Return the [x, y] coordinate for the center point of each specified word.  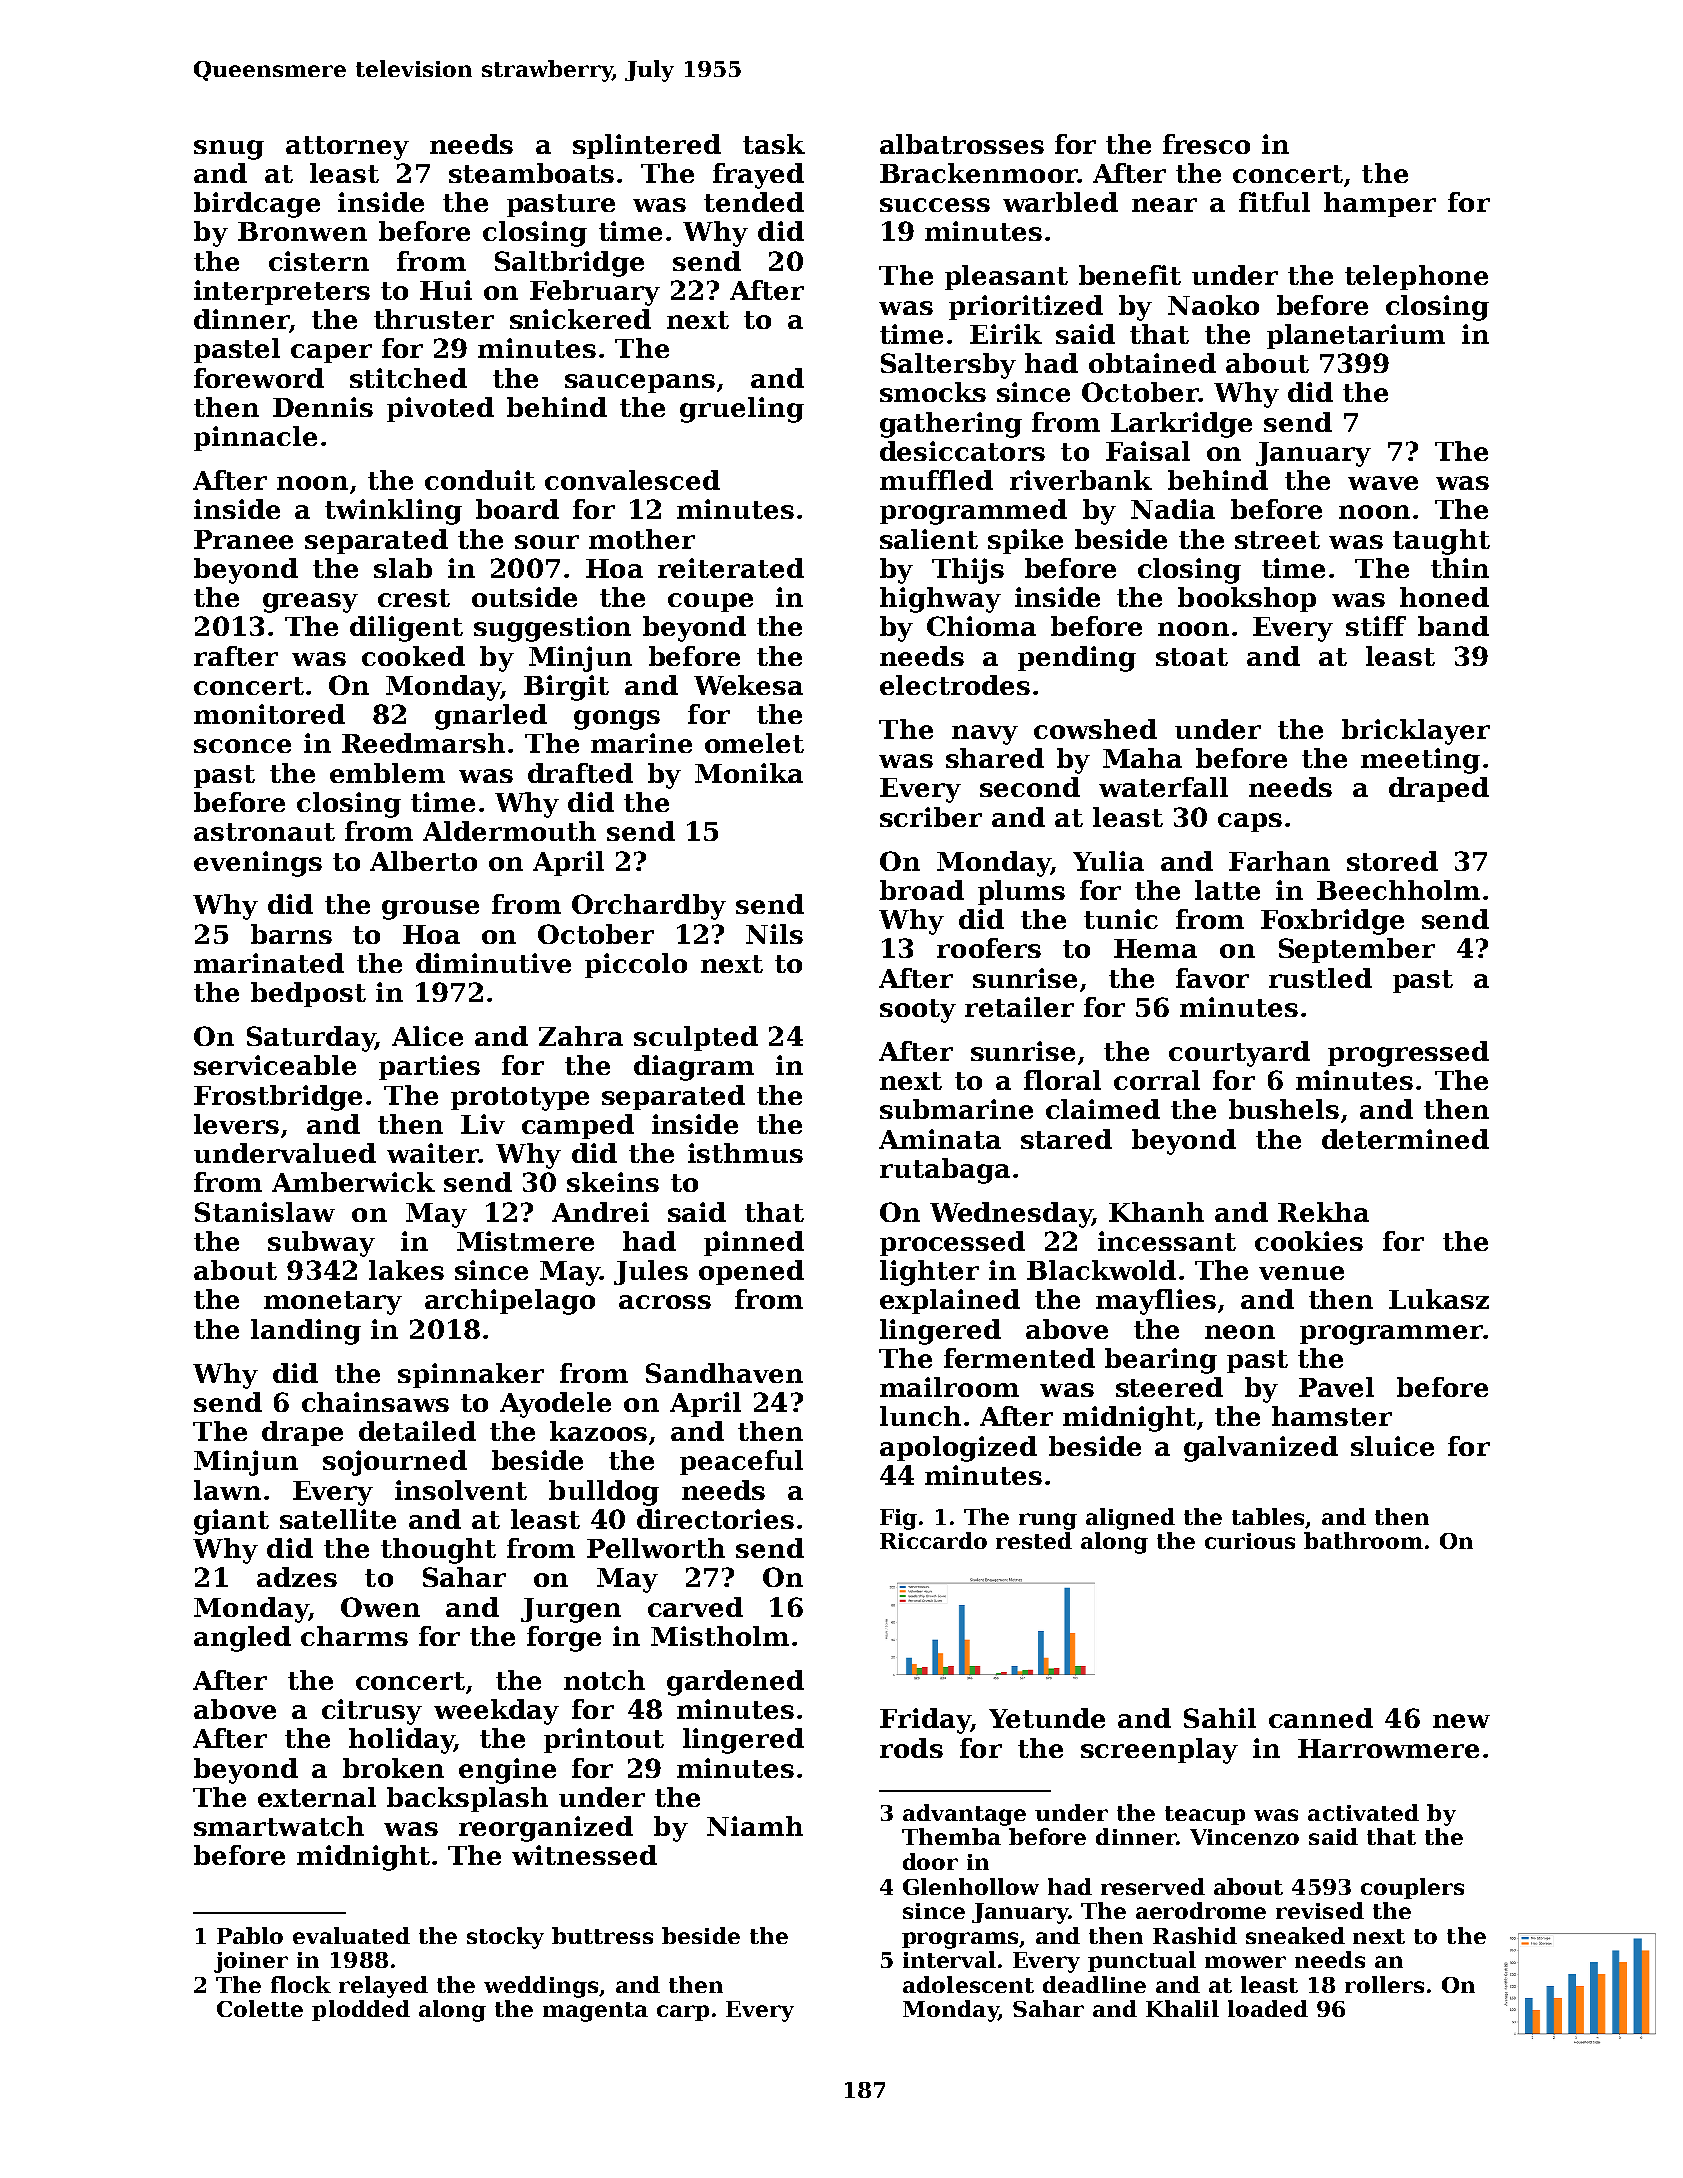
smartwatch [279, 1826]
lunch [920, 1416]
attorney [347, 148]
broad [922, 890]
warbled [1060, 202]
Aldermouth [509, 831]
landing [306, 1332]
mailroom [949, 1387]
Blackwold [1101, 1270]
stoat [1192, 657]
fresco [1206, 144]
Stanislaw [265, 1212]
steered [1169, 1387]
